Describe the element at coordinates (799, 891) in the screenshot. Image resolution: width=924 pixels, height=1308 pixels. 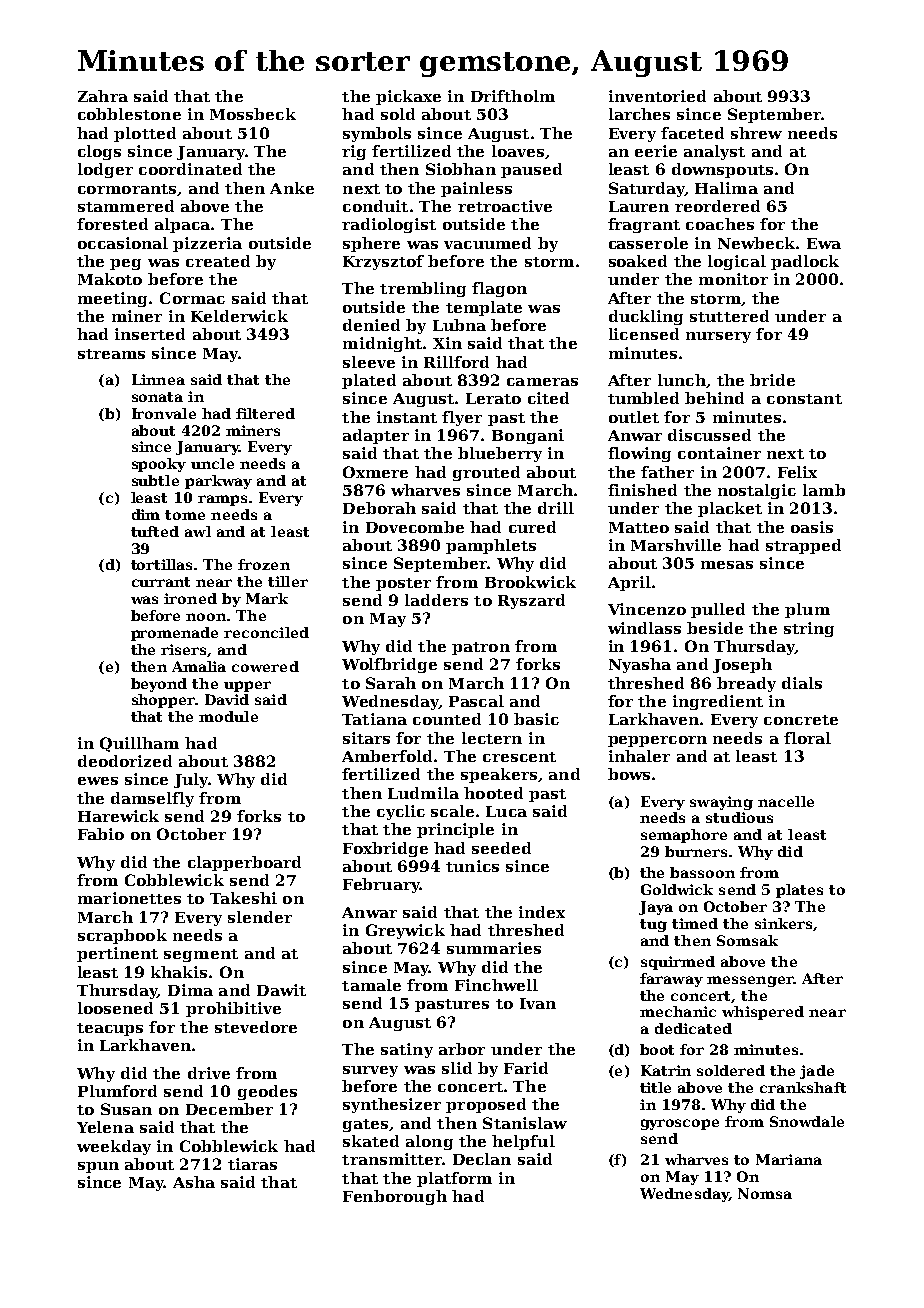
I see `plates` at that location.
